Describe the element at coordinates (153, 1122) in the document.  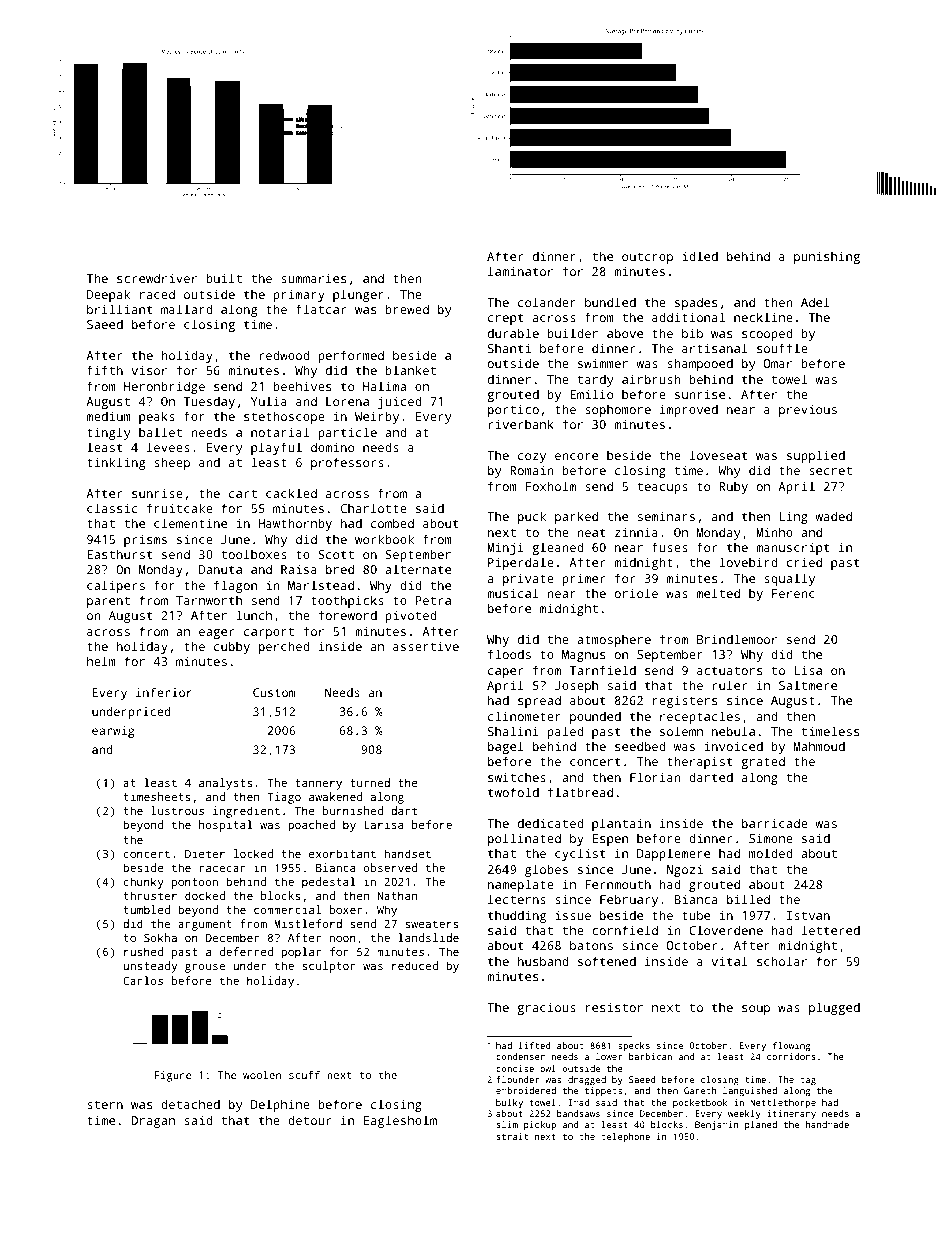
I see `Dragan` at that location.
